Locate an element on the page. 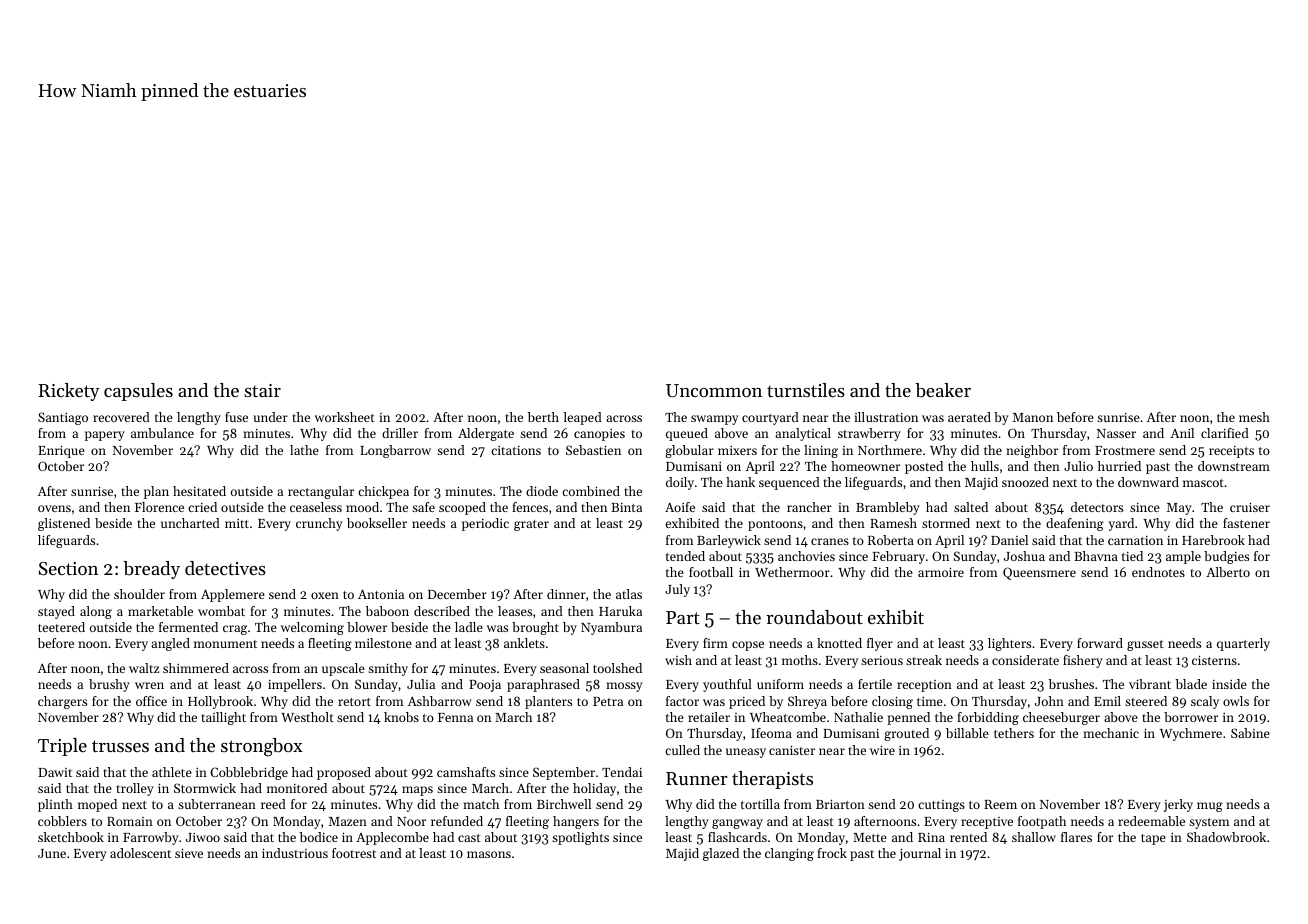  periodic is located at coordinates (485, 524).
